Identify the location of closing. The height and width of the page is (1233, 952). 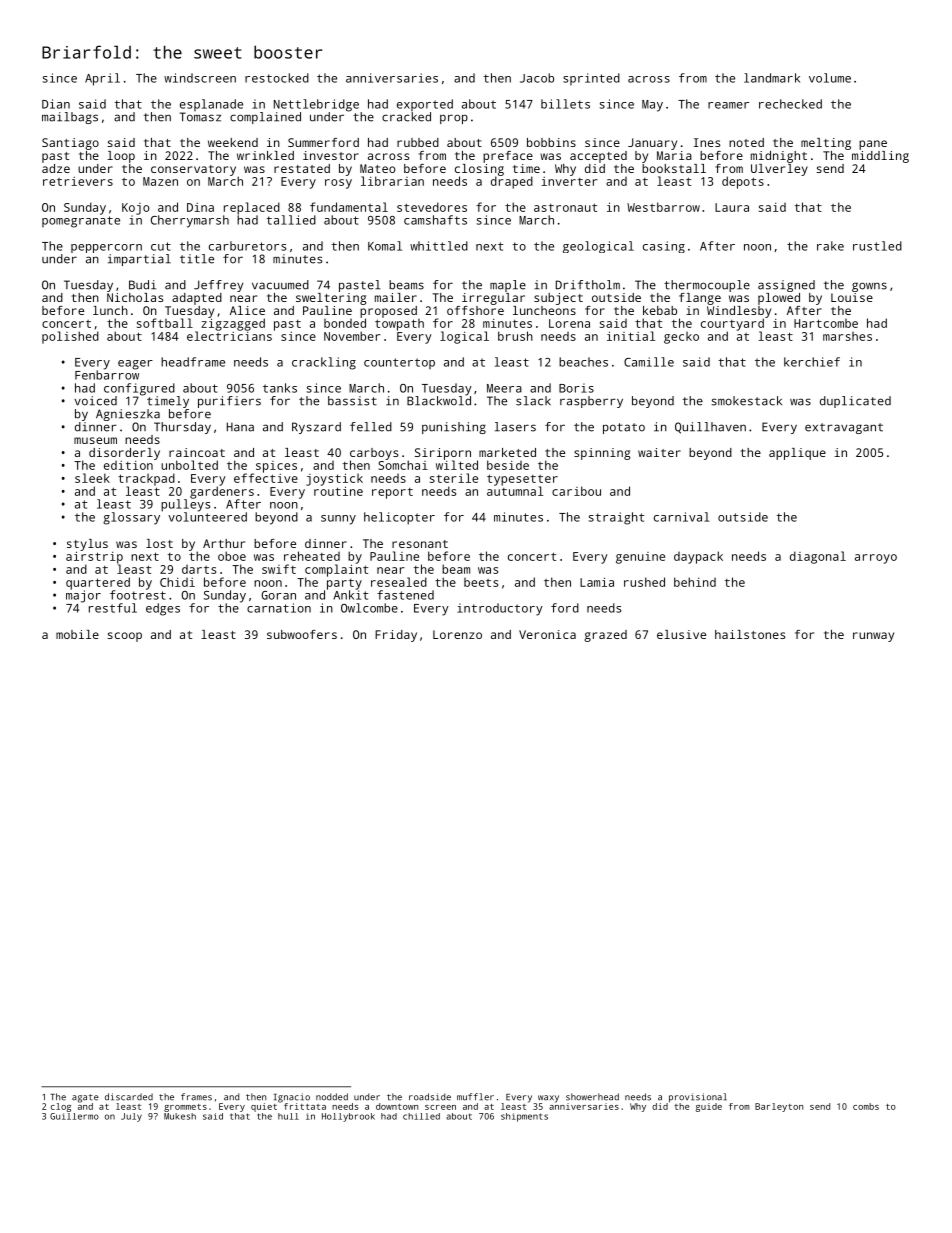
(479, 170).
